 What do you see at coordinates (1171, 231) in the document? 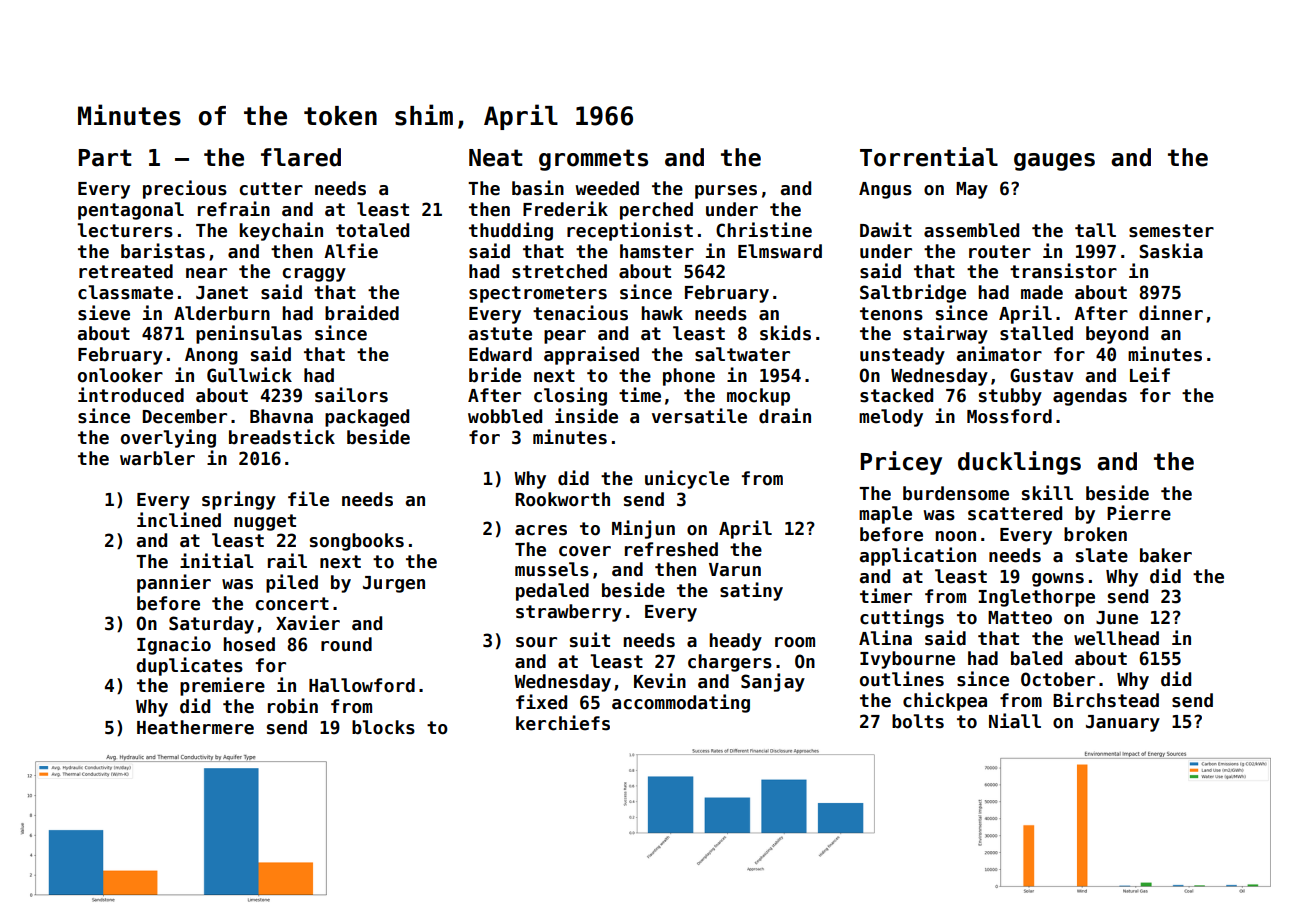
I see `semester` at bounding box center [1171, 231].
